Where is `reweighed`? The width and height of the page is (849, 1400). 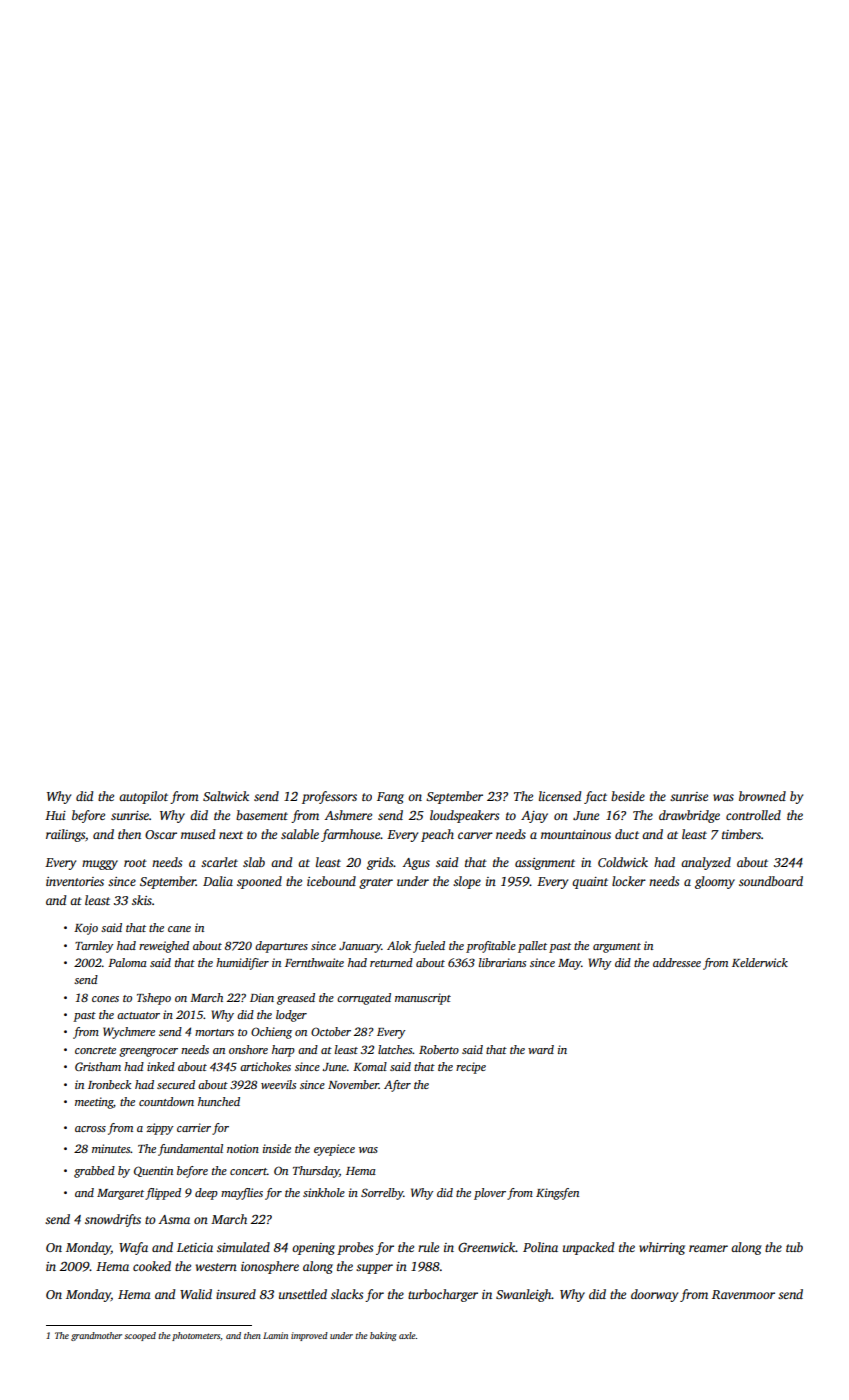 reweighed is located at coordinates (164, 947).
